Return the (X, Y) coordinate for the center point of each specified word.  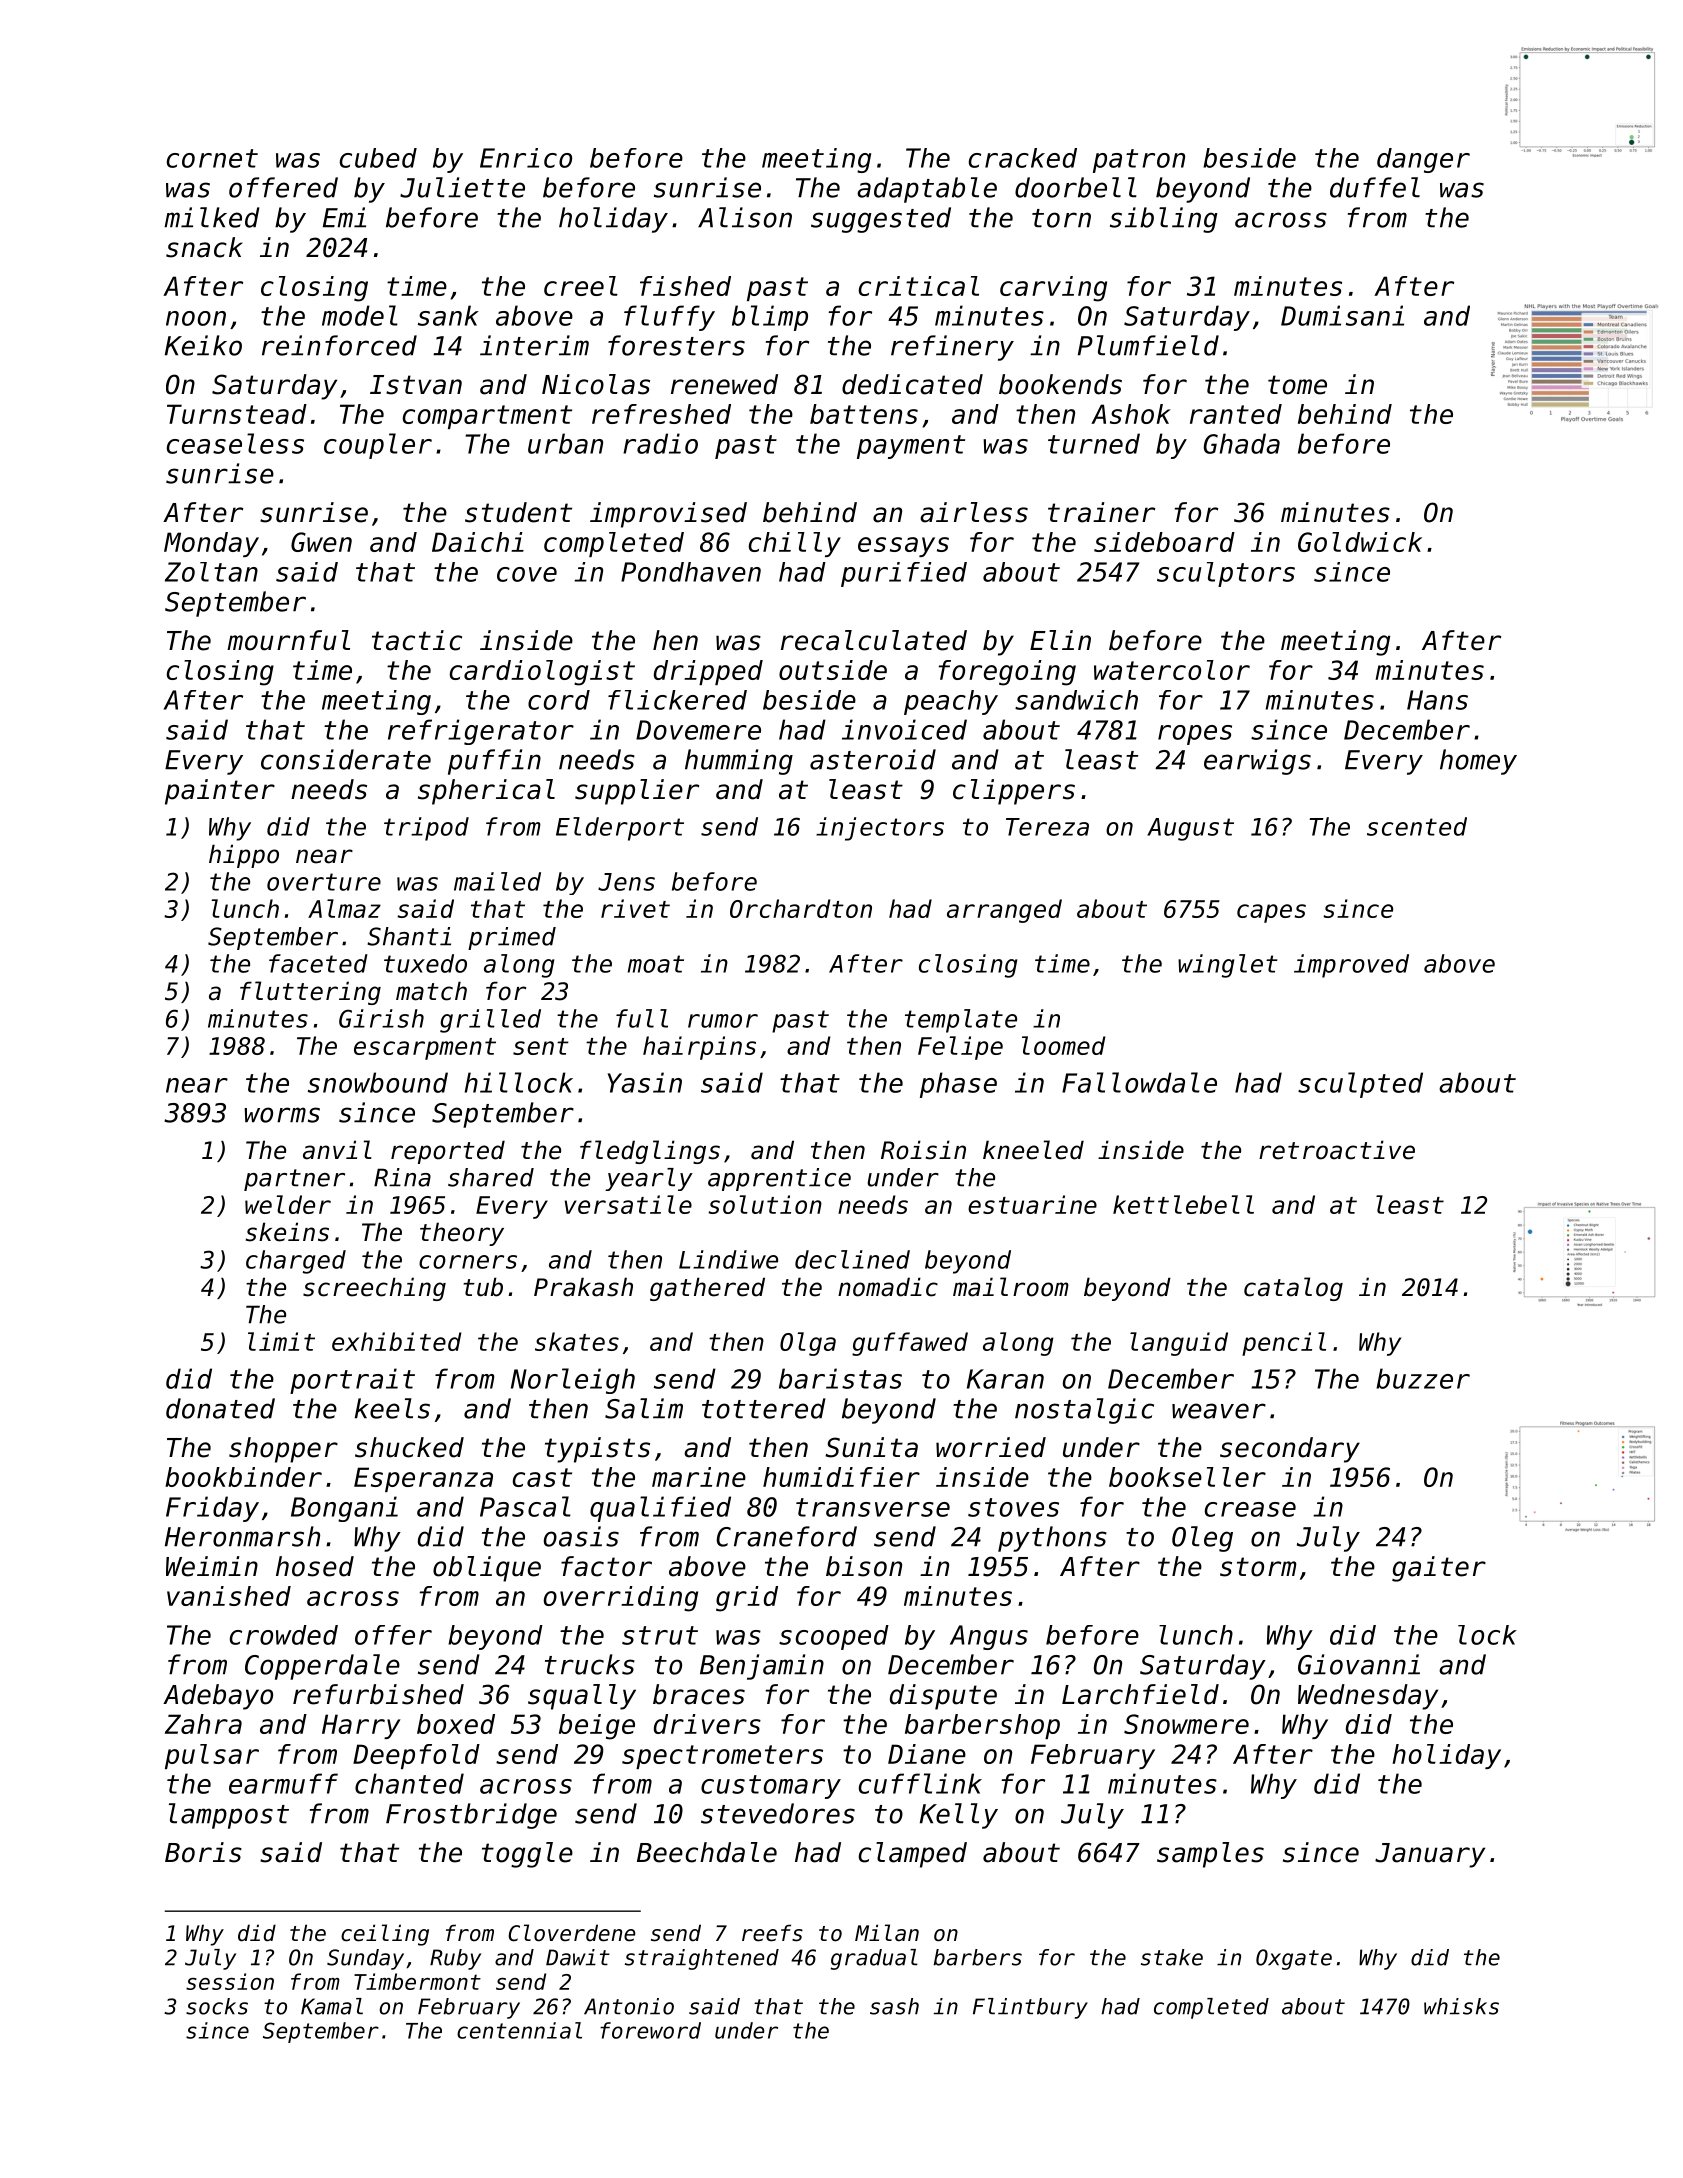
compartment (487, 417)
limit (281, 1341)
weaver (1219, 1411)
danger (1423, 160)
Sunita (871, 1447)
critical (919, 286)
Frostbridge (471, 1816)
